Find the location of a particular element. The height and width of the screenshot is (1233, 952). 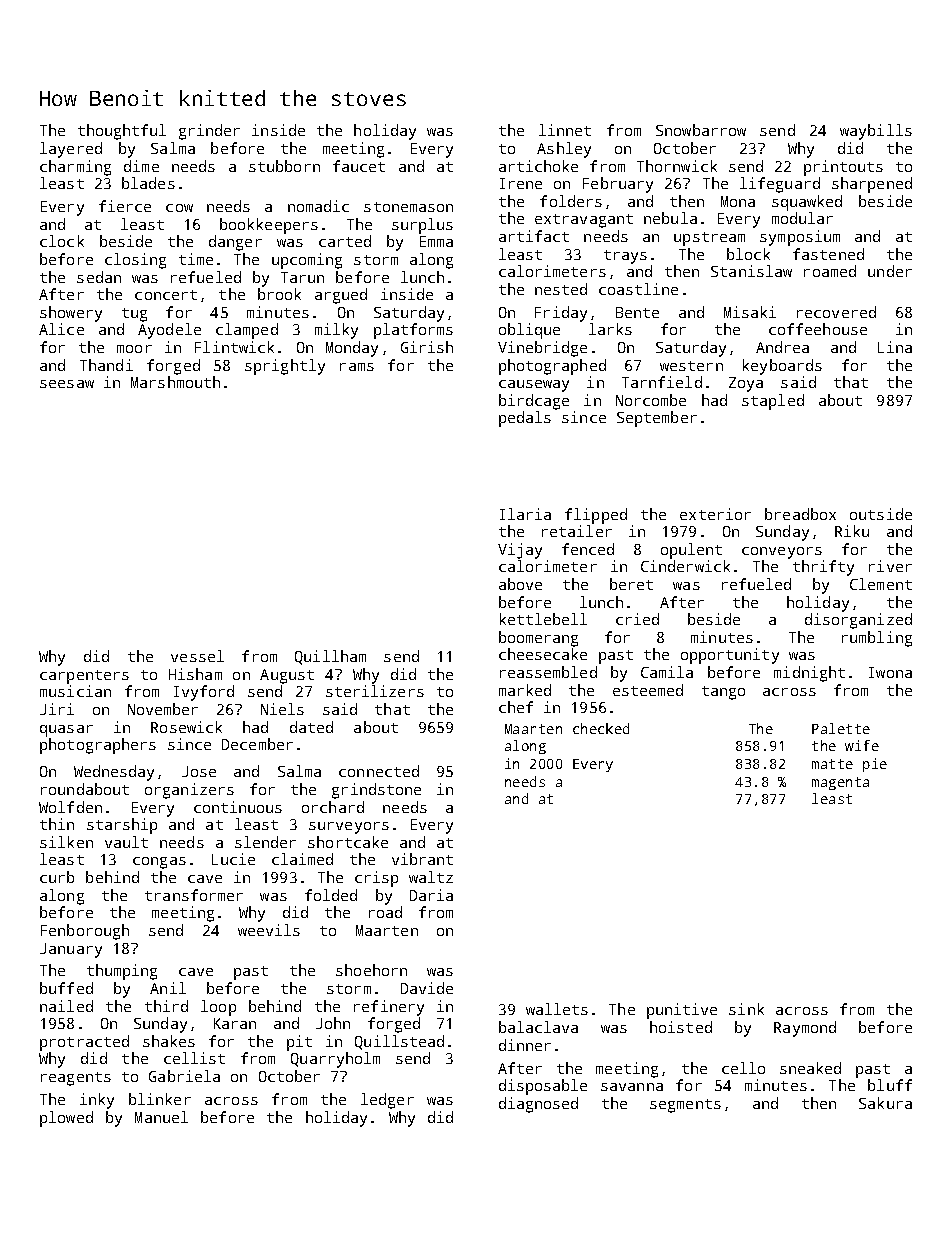

shakes is located at coordinates (169, 1041).
